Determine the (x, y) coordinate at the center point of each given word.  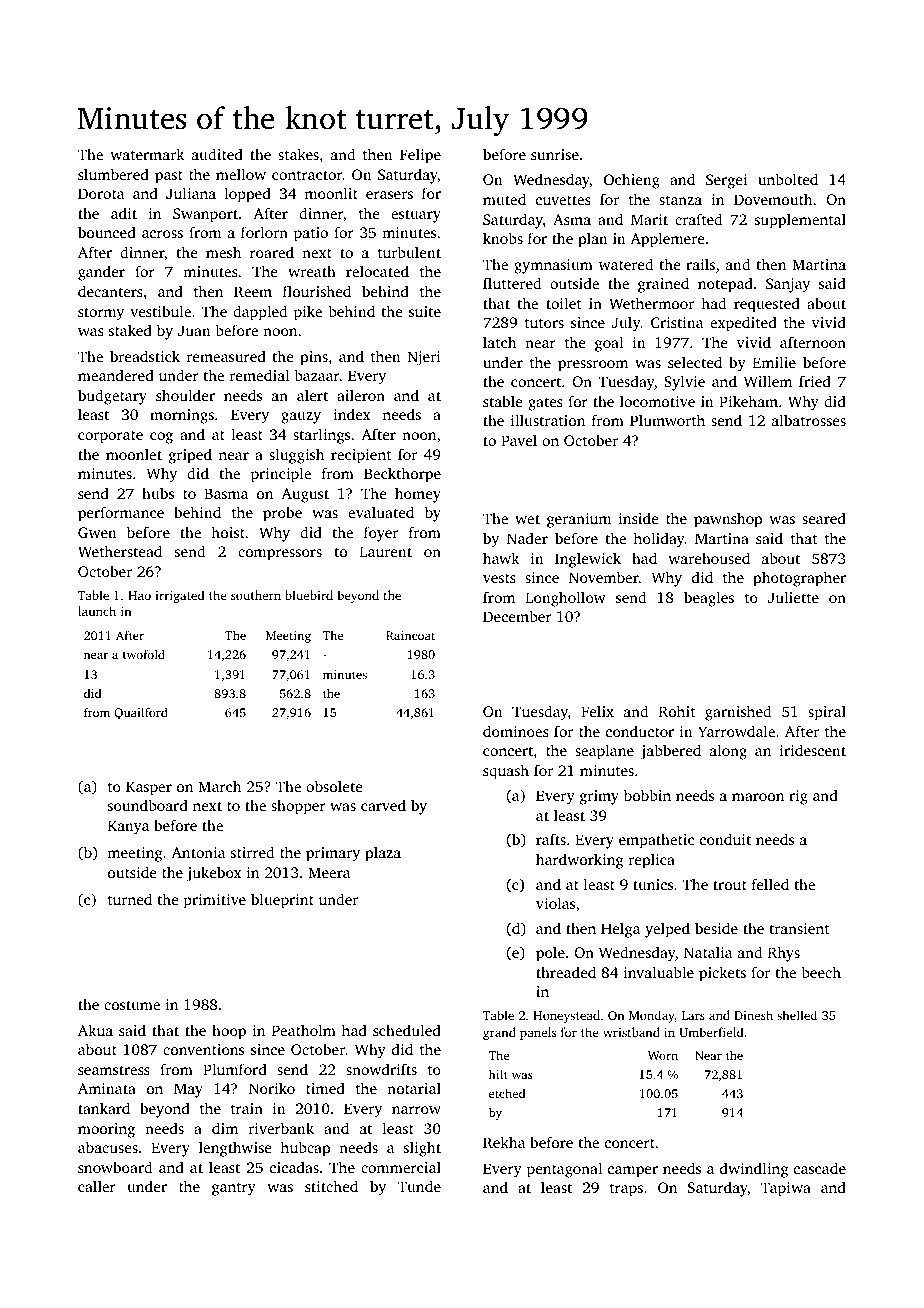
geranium (579, 520)
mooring (106, 1130)
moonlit (331, 193)
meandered (116, 375)
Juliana (191, 193)
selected (695, 362)
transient (800, 928)
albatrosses (809, 420)
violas (555, 903)
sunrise (555, 154)
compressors (280, 555)
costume (132, 1005)
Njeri (424, 358)
